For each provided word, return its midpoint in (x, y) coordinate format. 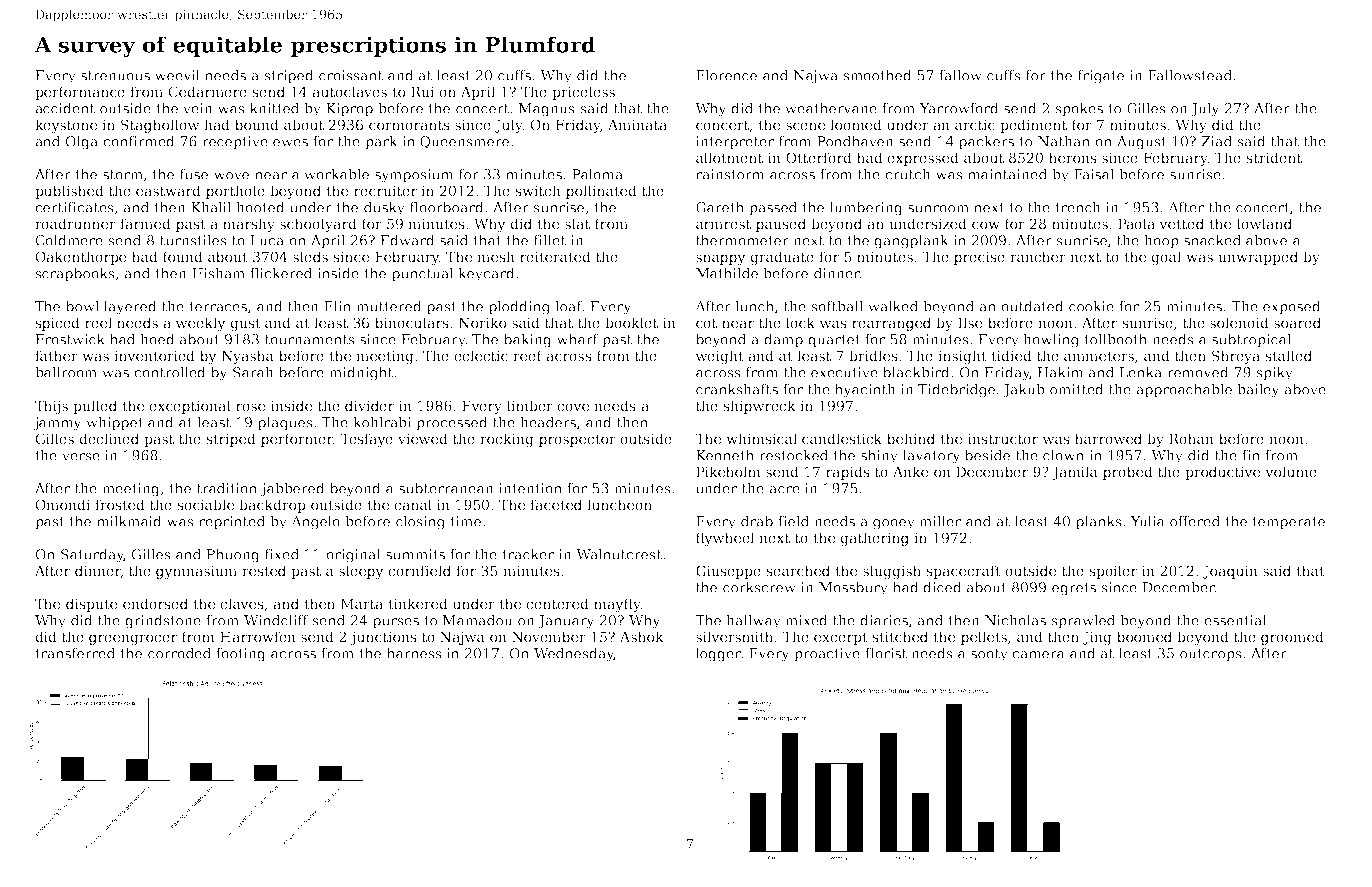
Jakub (1024, 391)
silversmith (734, 636)
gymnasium (196, 572)
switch (538, 190)
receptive (235, 143)
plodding (519, 308)
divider (369, 405)
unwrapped (1258, 258)
